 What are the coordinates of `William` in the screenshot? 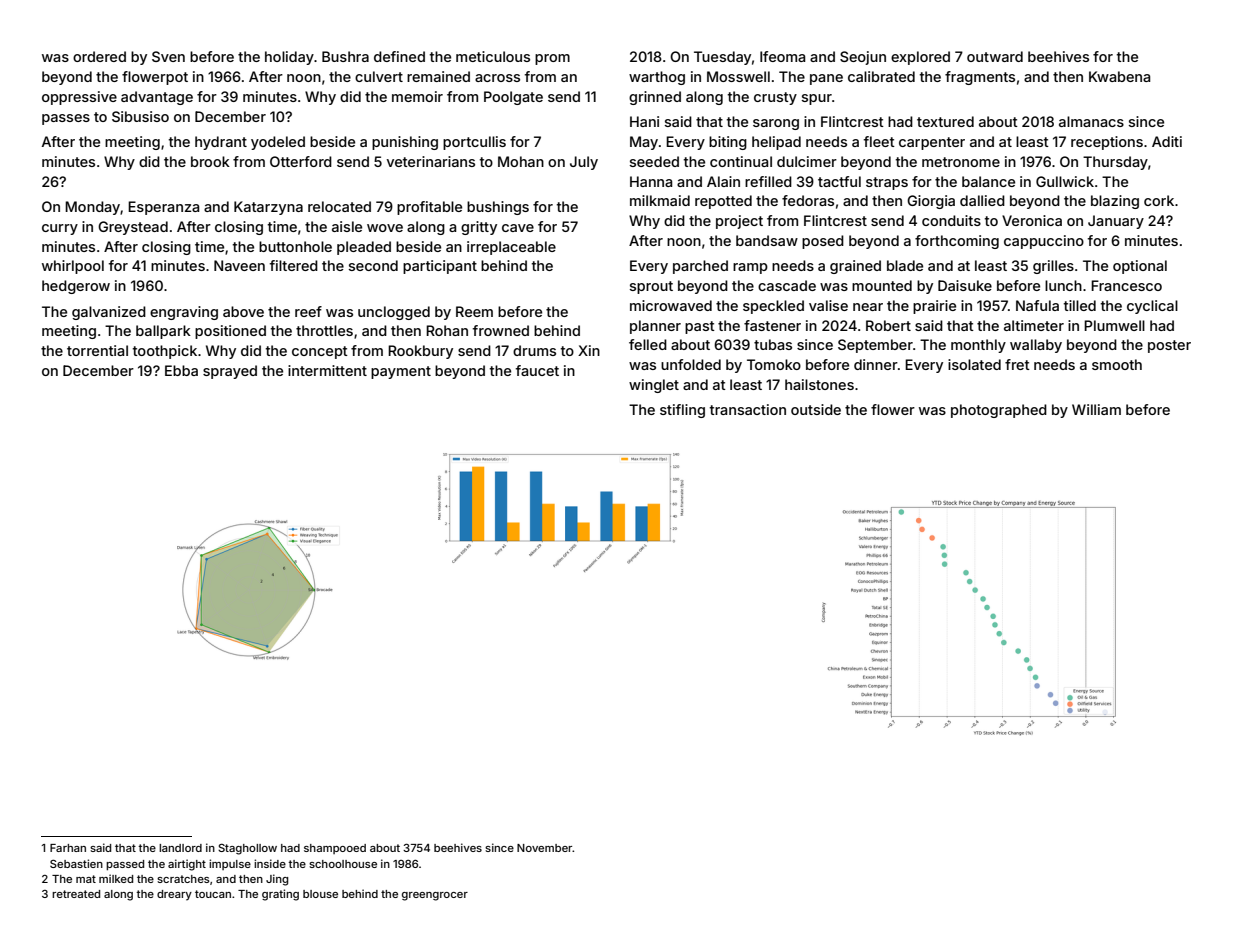 It's located at (1096, 409).
